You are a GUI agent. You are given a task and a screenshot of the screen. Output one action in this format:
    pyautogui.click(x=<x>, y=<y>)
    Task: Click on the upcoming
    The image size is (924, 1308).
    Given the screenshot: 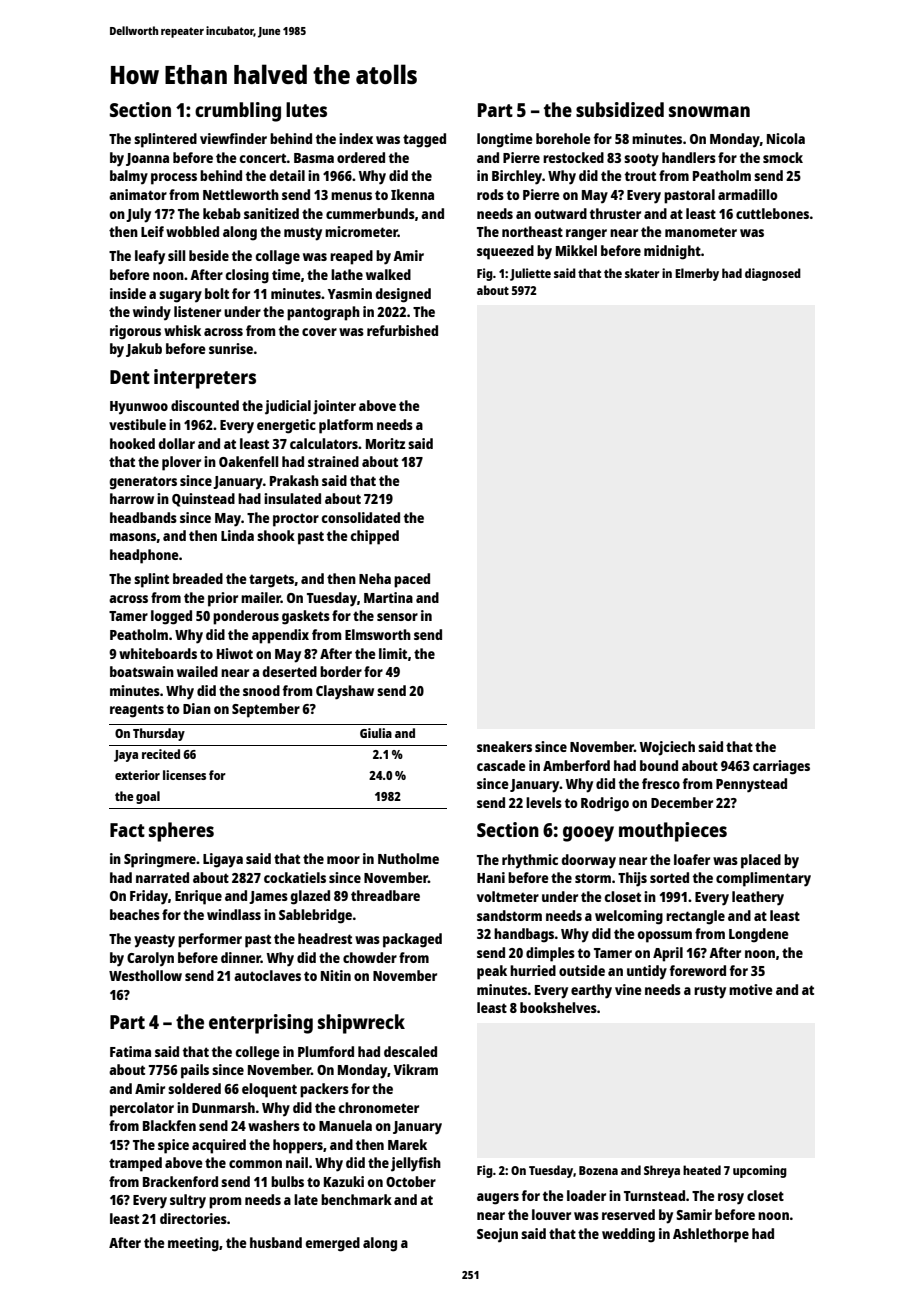 What is the action you would take?
    pyautogui.click(x=760, y=1171)
